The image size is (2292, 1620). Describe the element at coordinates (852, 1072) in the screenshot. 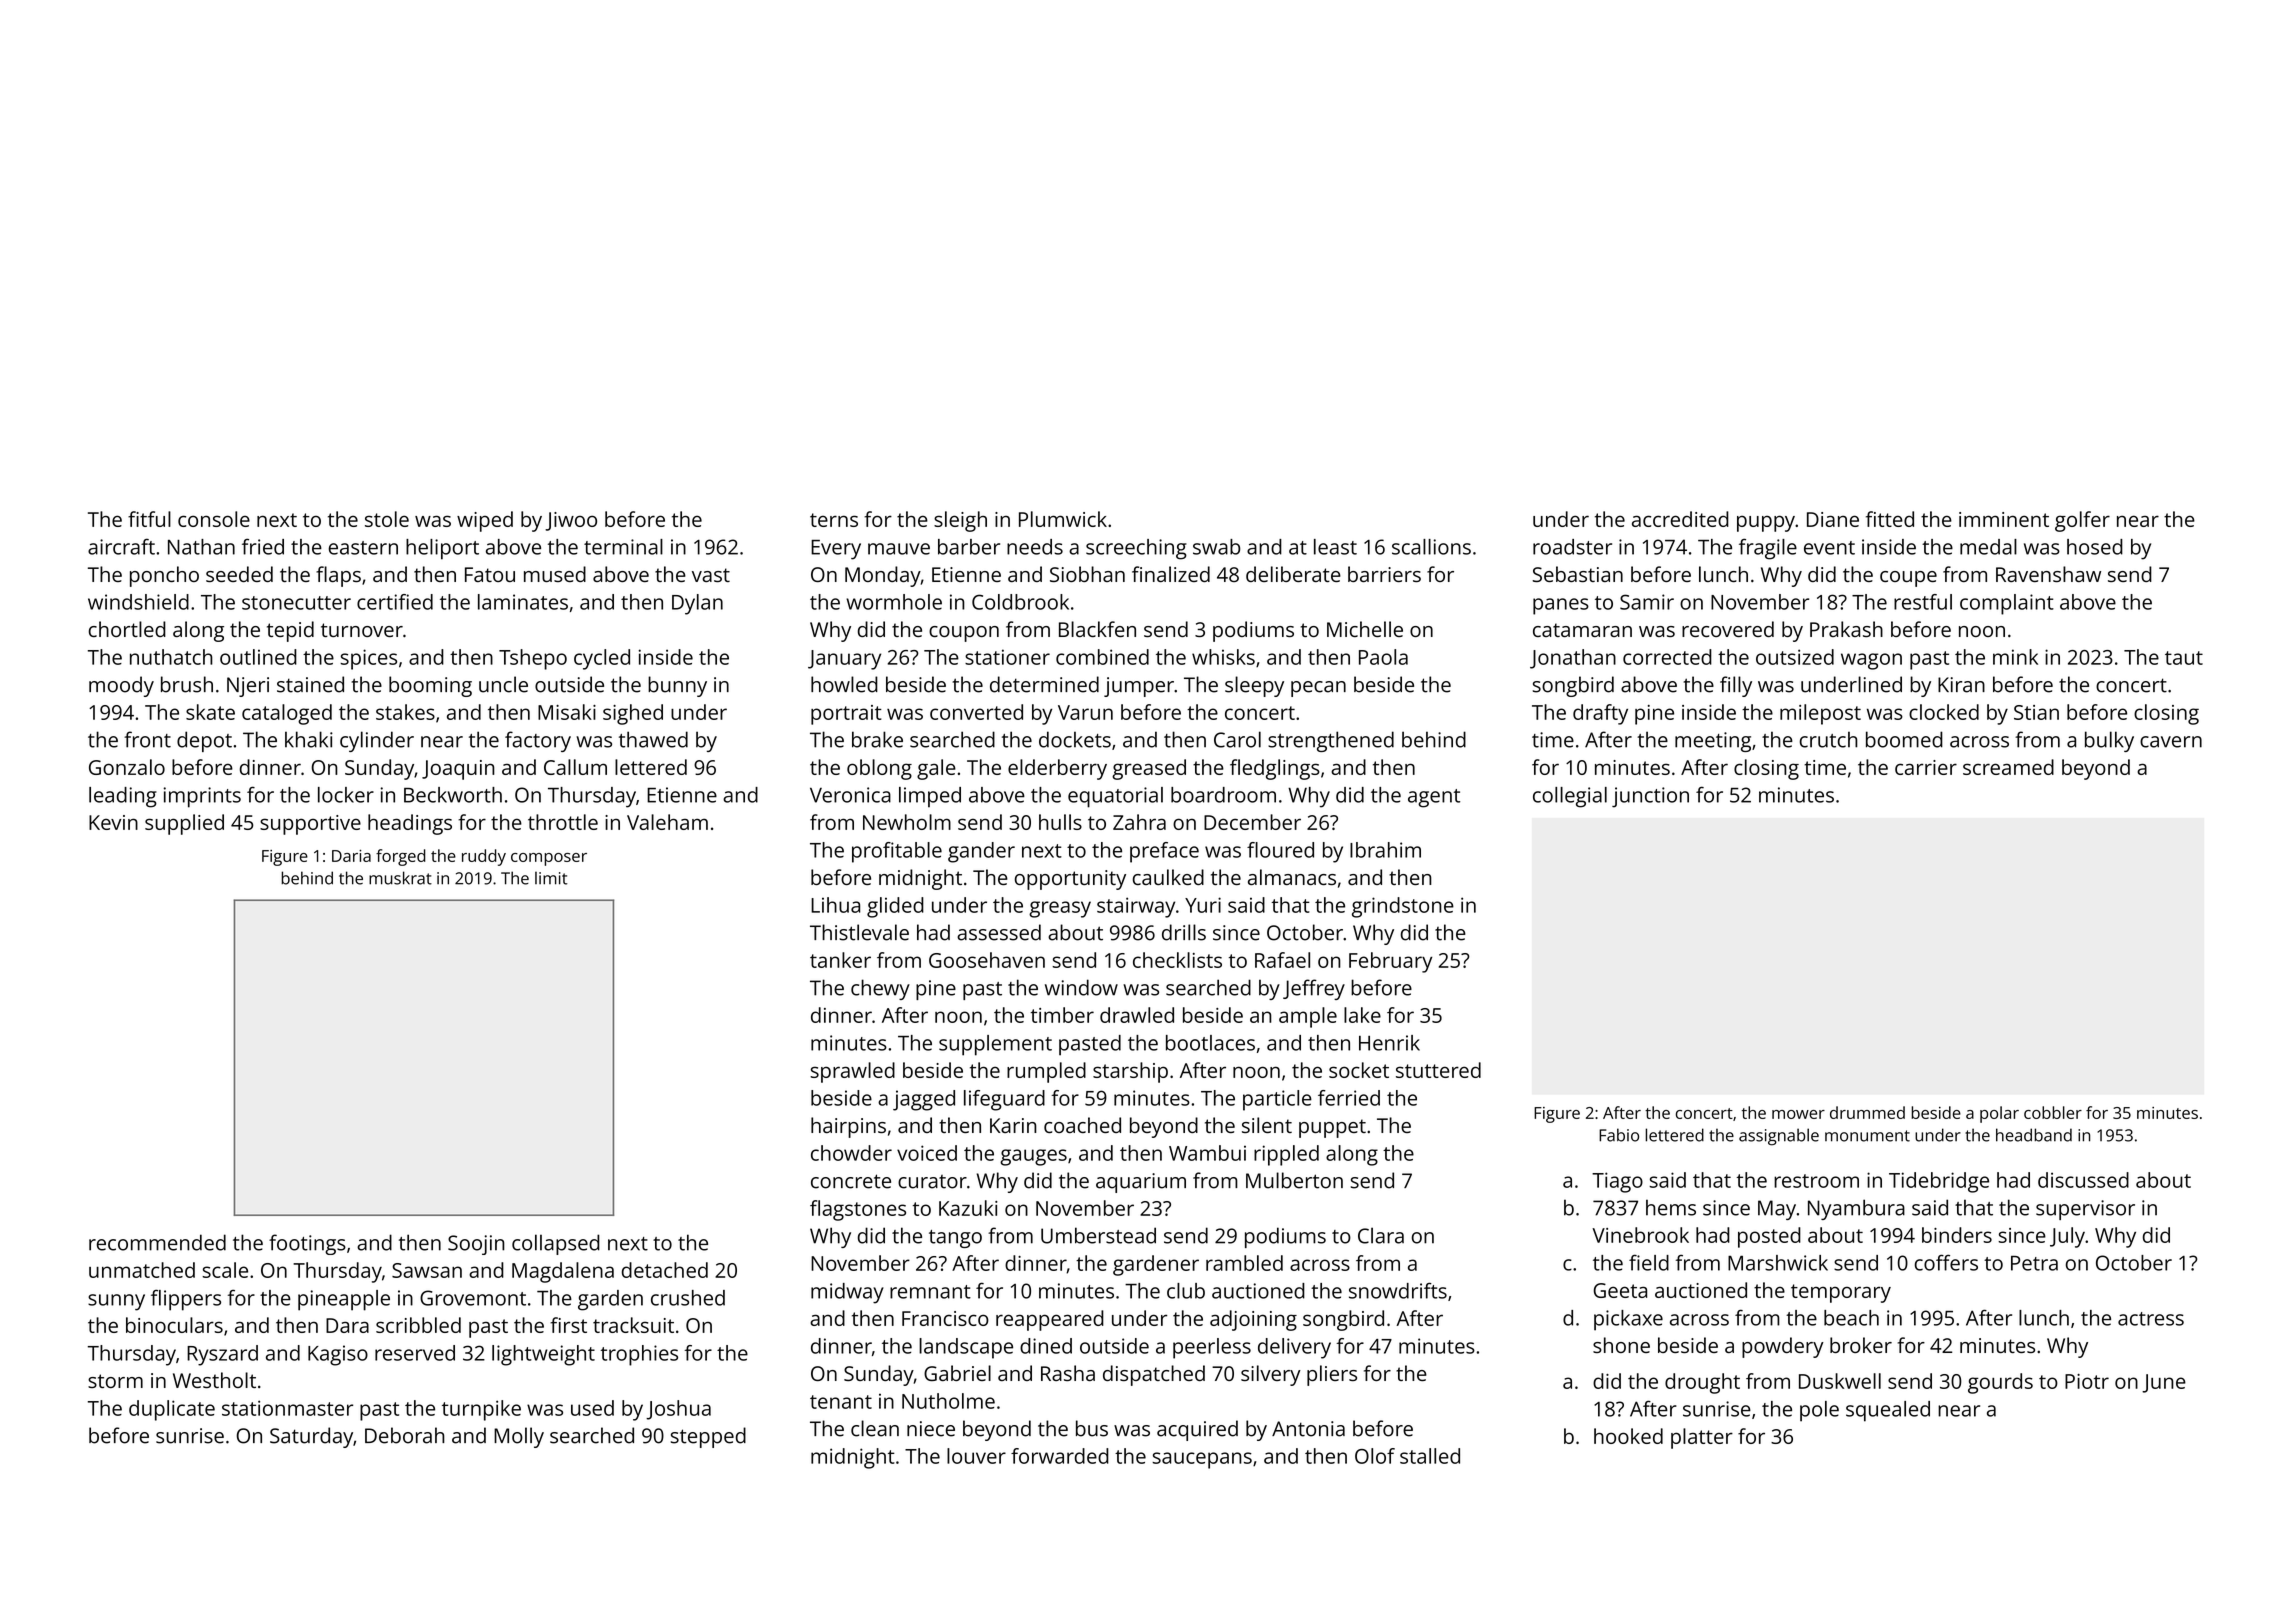

I see `sprawled` at that location.
